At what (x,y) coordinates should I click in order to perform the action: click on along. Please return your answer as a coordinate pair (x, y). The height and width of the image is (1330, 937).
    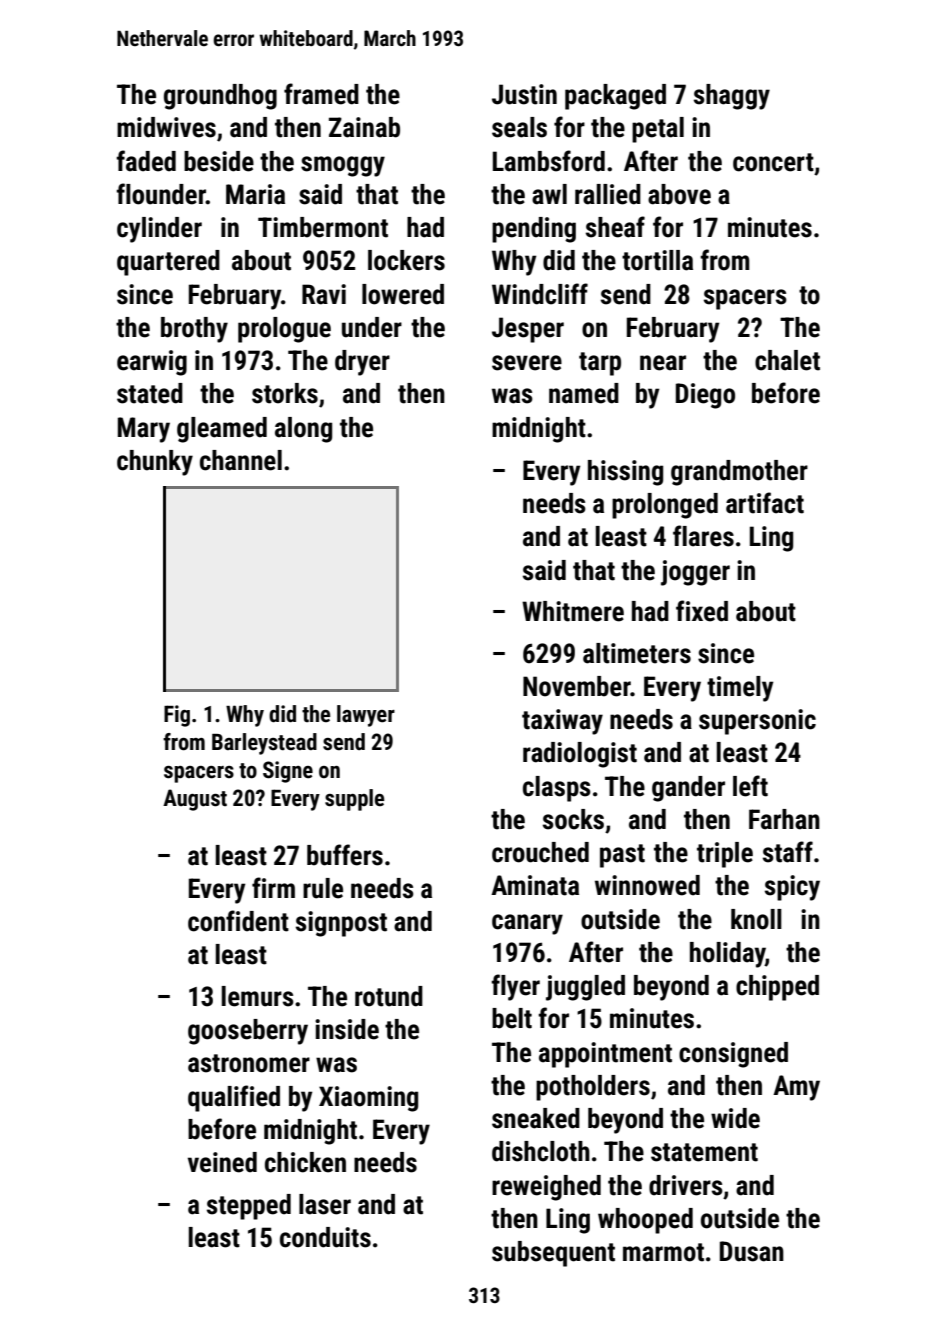
    Looking at the image, I should click on (303, 430).
